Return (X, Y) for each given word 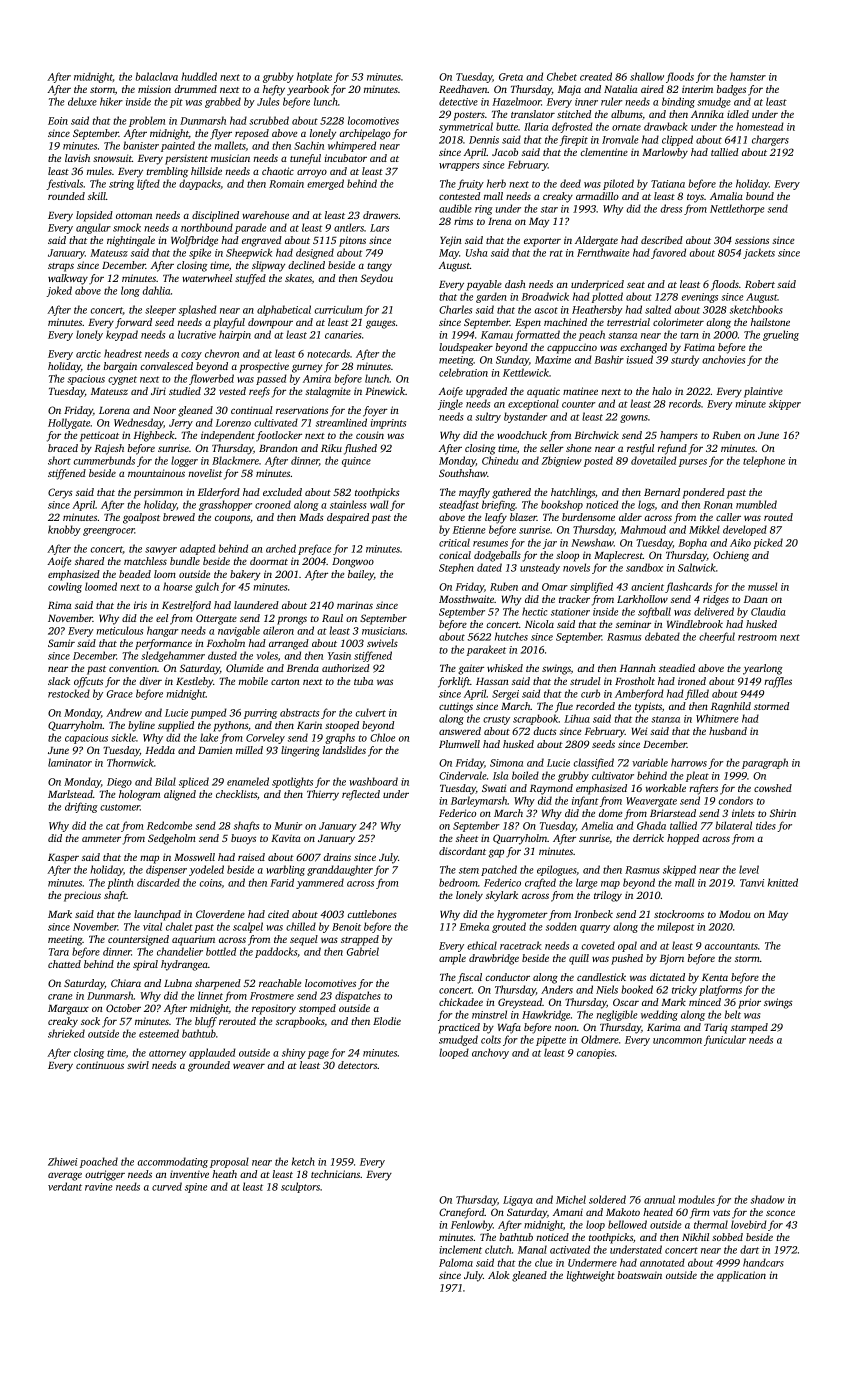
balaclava (156, 76)
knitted (783, 882)
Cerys (60, 493)
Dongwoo (353, 563)
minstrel (489, 1014)
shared (89, 561)
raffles (778, 682)
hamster (748, 76)
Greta (511, 77)
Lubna (178, 983)
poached (99, 1162)
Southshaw (463, 473)
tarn (690, 335)
